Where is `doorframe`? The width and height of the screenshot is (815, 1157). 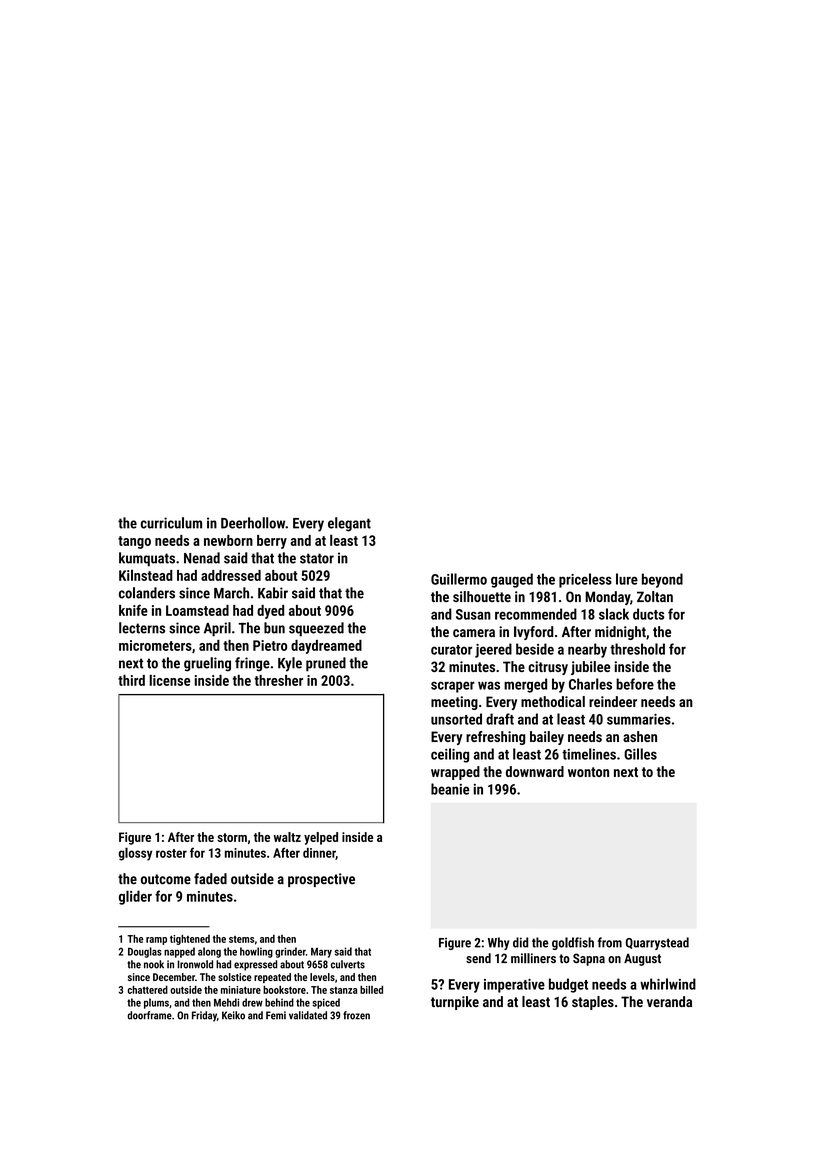 doorframe is located at coordinates (149, 1015).
